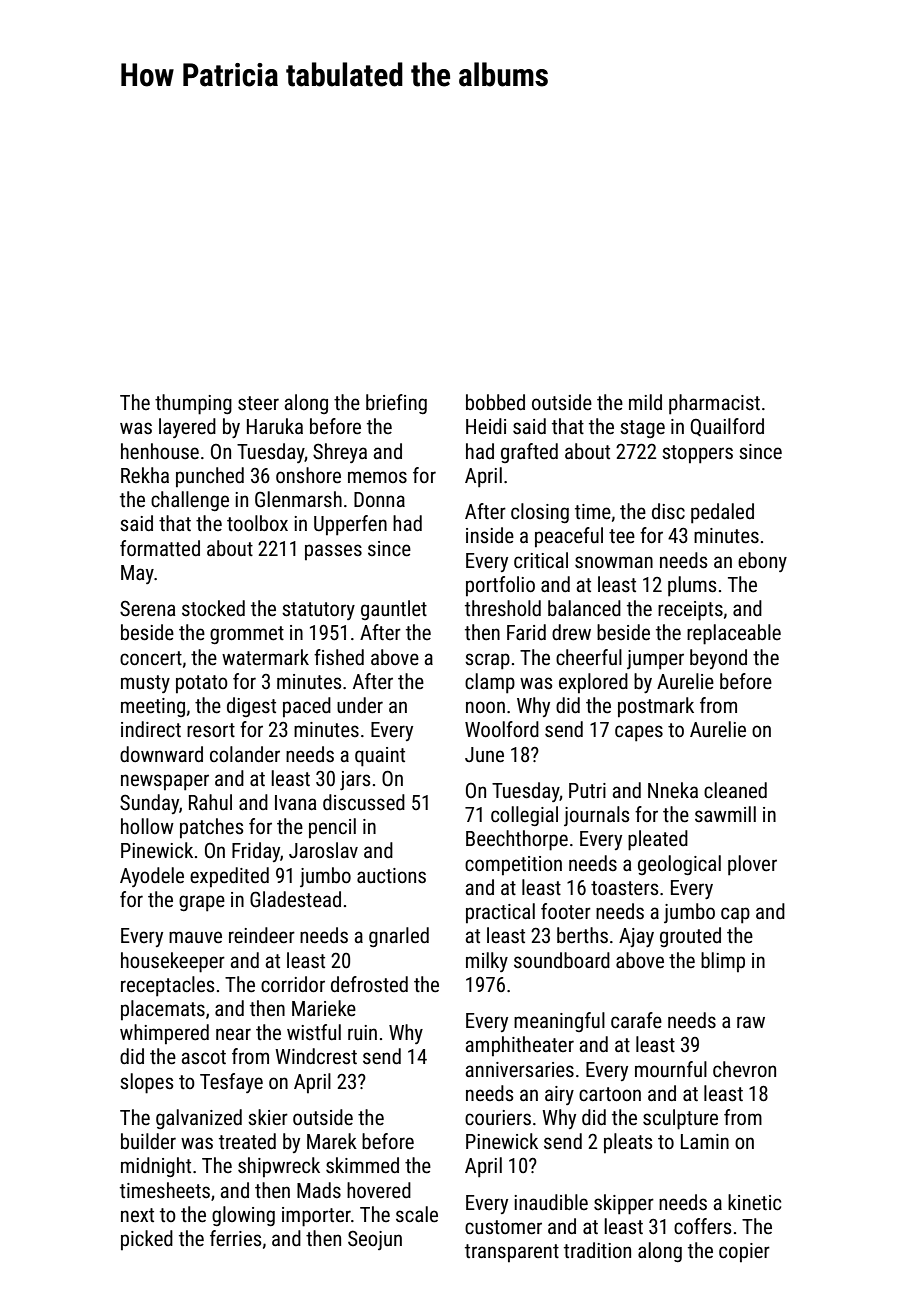 This screenshot has height=1316, width=908. Describe the element at coordinates (391, 875) in the screenshot. I see `auctions` at that location.
